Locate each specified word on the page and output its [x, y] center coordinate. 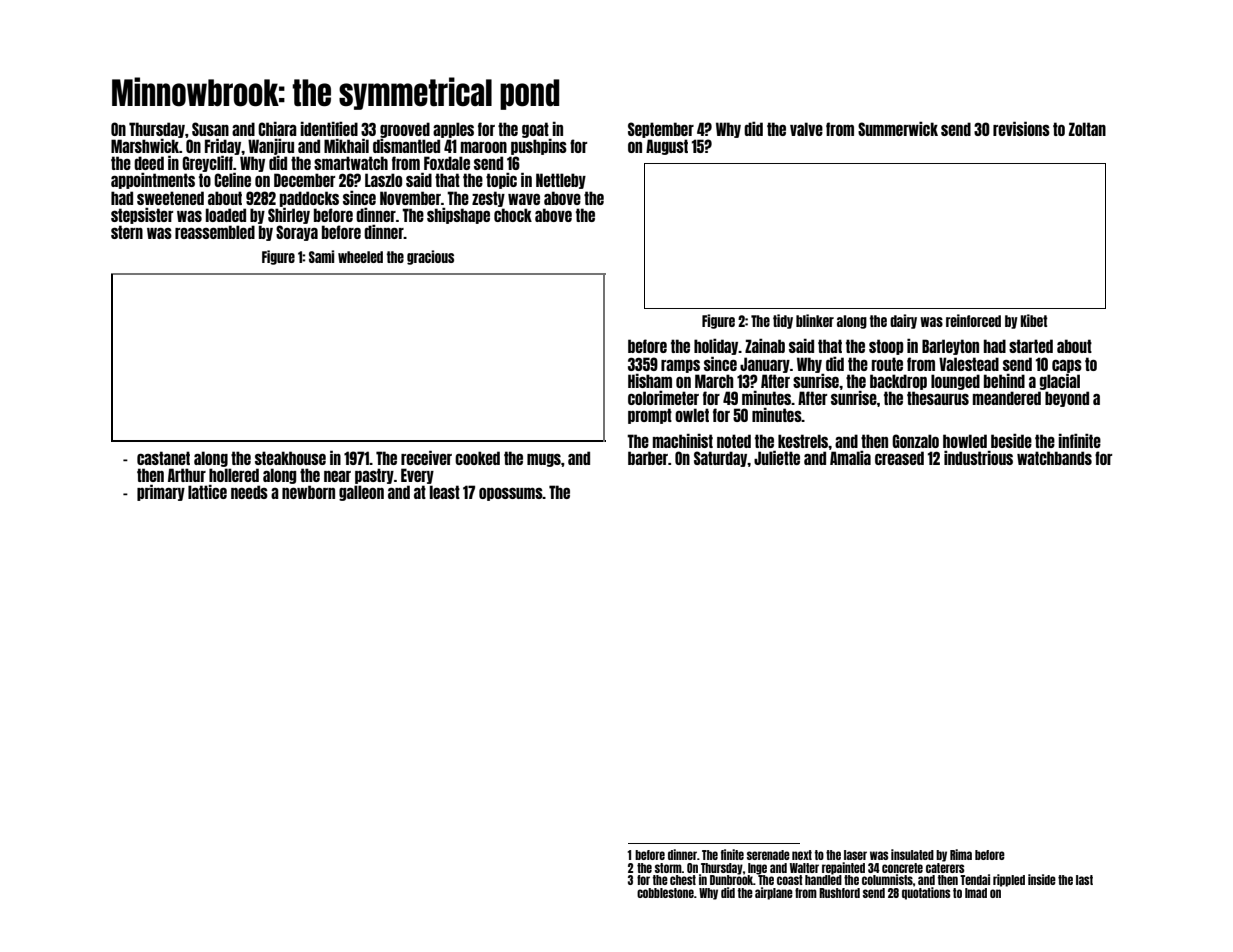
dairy [903, 321]
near [337, 476]
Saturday [721, 459]
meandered [1007, 398]
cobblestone [665, 893]
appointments [153, 180]
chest [683, 880]
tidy [783, 321]
